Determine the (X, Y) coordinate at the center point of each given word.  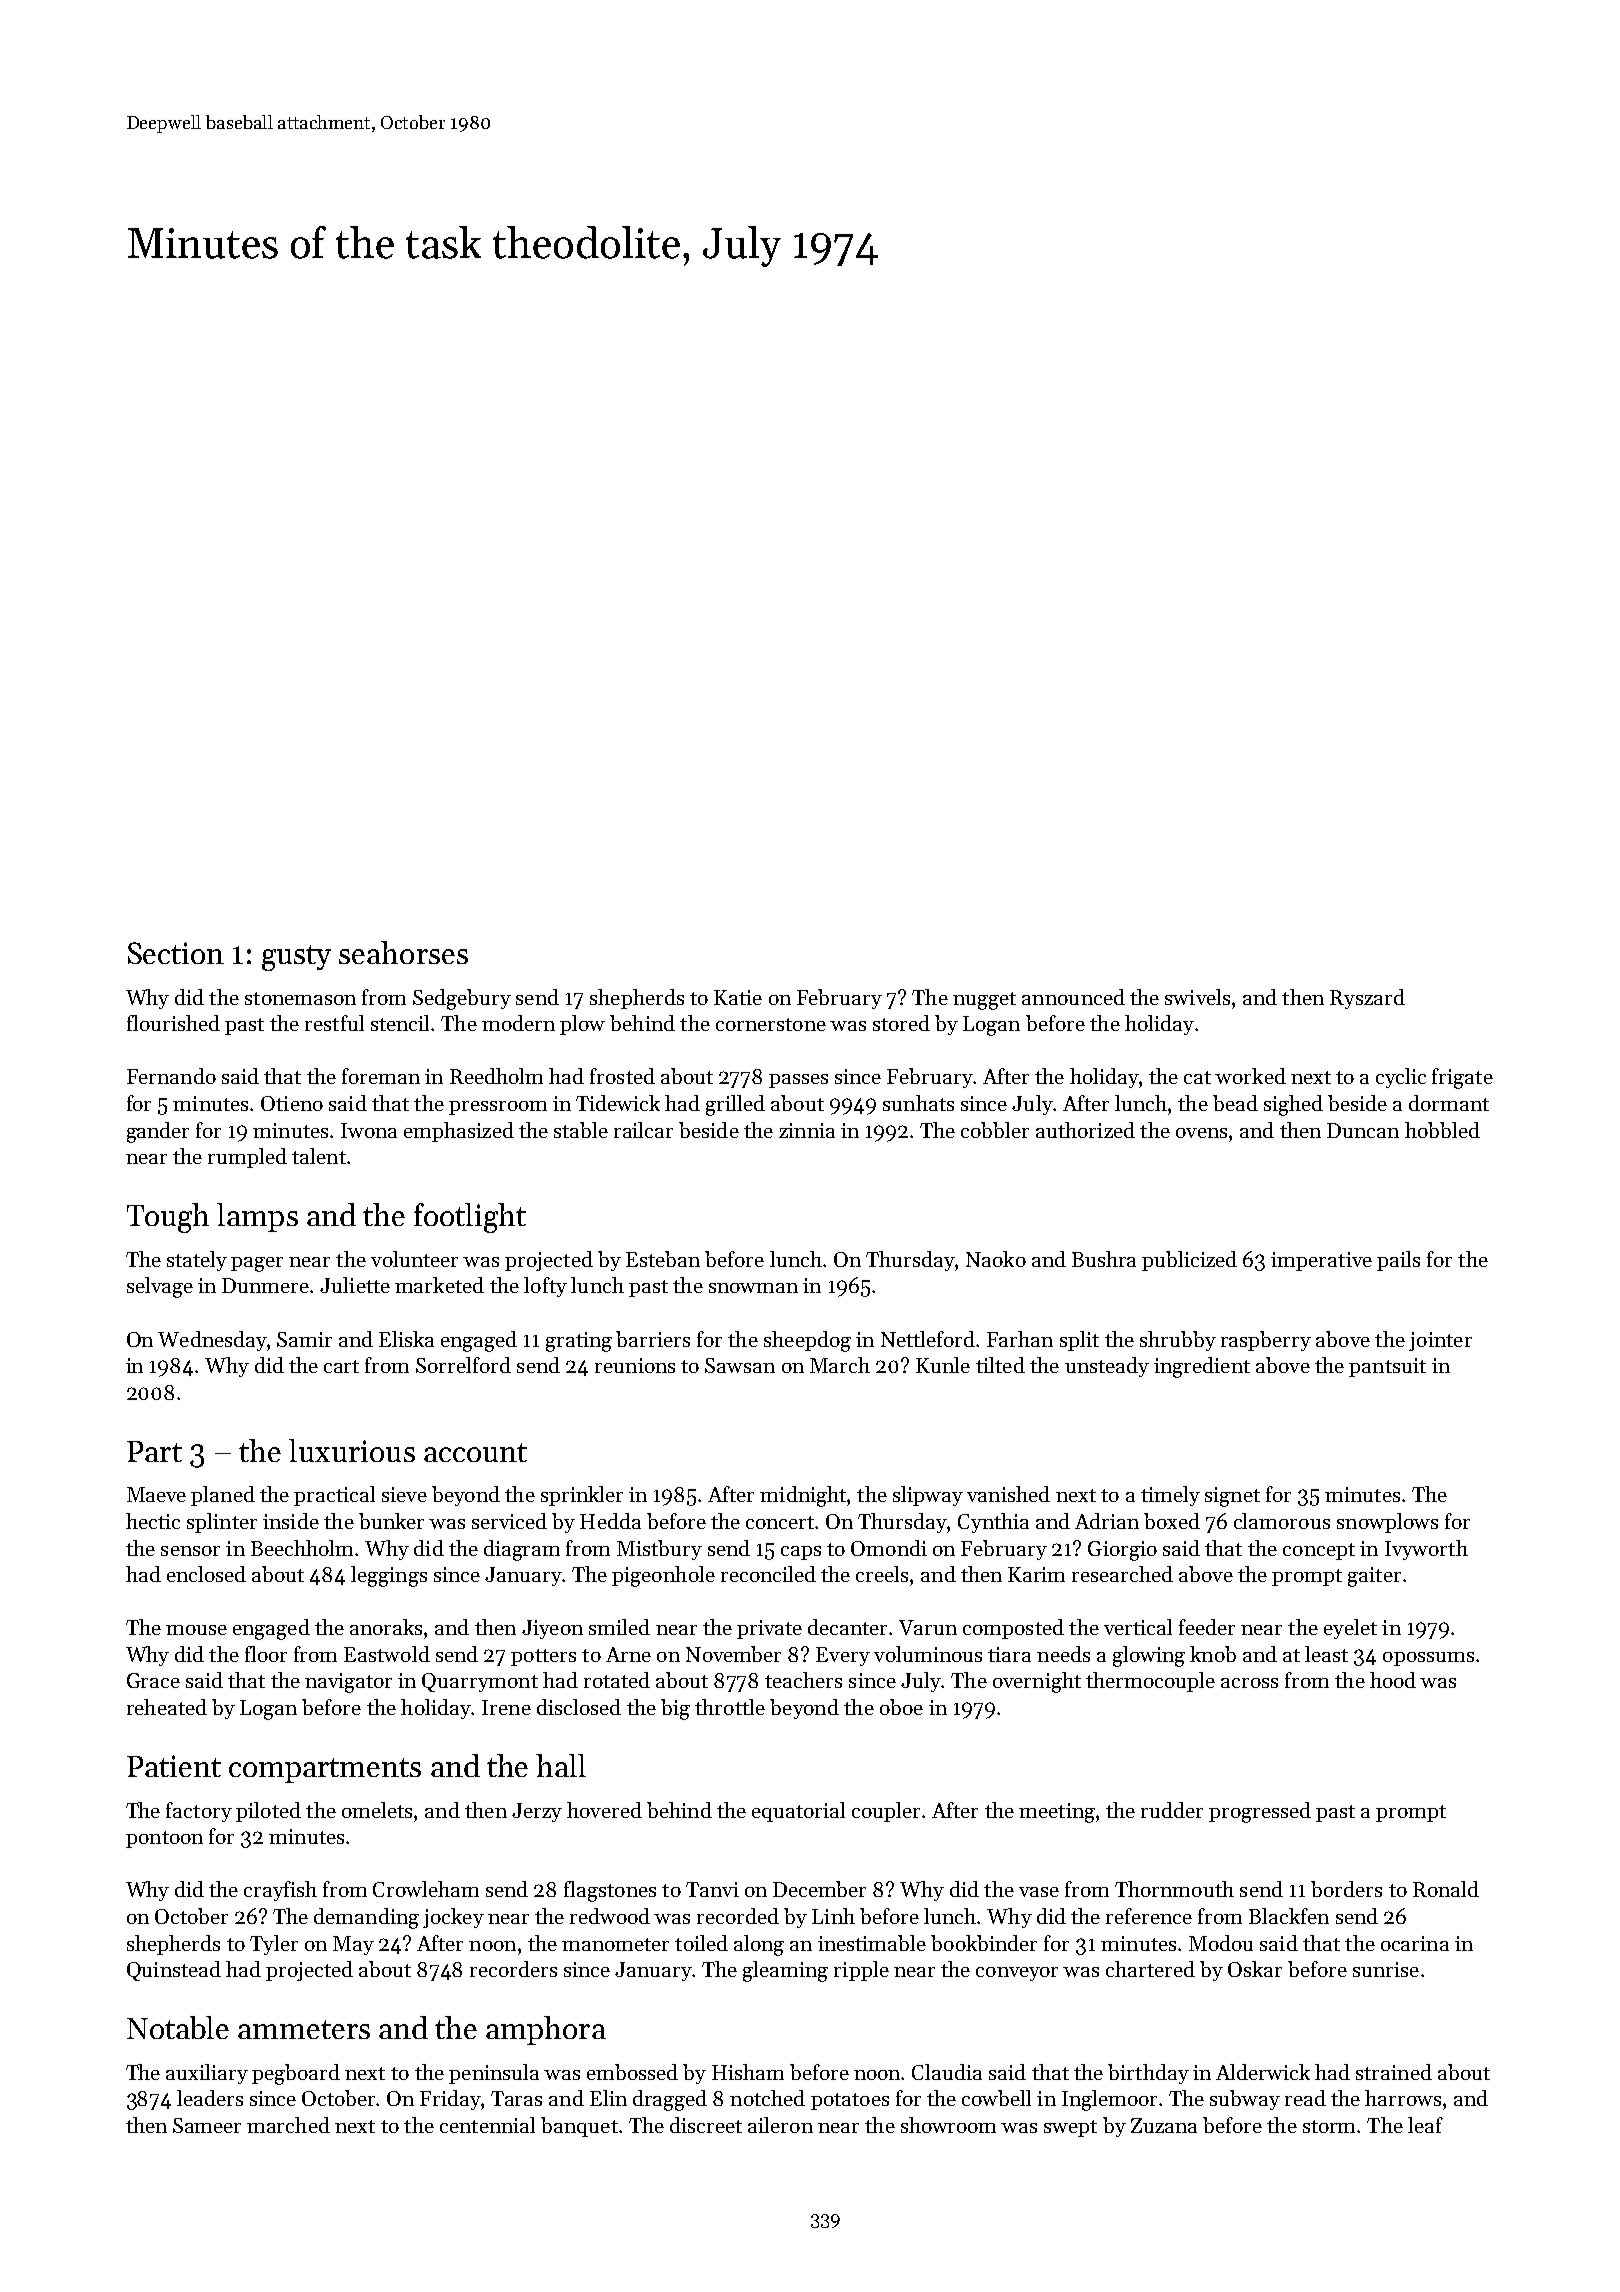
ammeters (304, 2029)
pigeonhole (663, 1576)
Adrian (1107, 1521)
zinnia (807, 1130)
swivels (1197, 997)
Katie (738, 997)
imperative (1321, 1261)
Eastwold (387, 1654)
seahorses (403, 952)
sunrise (1386, 1969)
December (819, 1889)
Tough (168, 1218)
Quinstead (174, 1971)
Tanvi (712, 1889)
